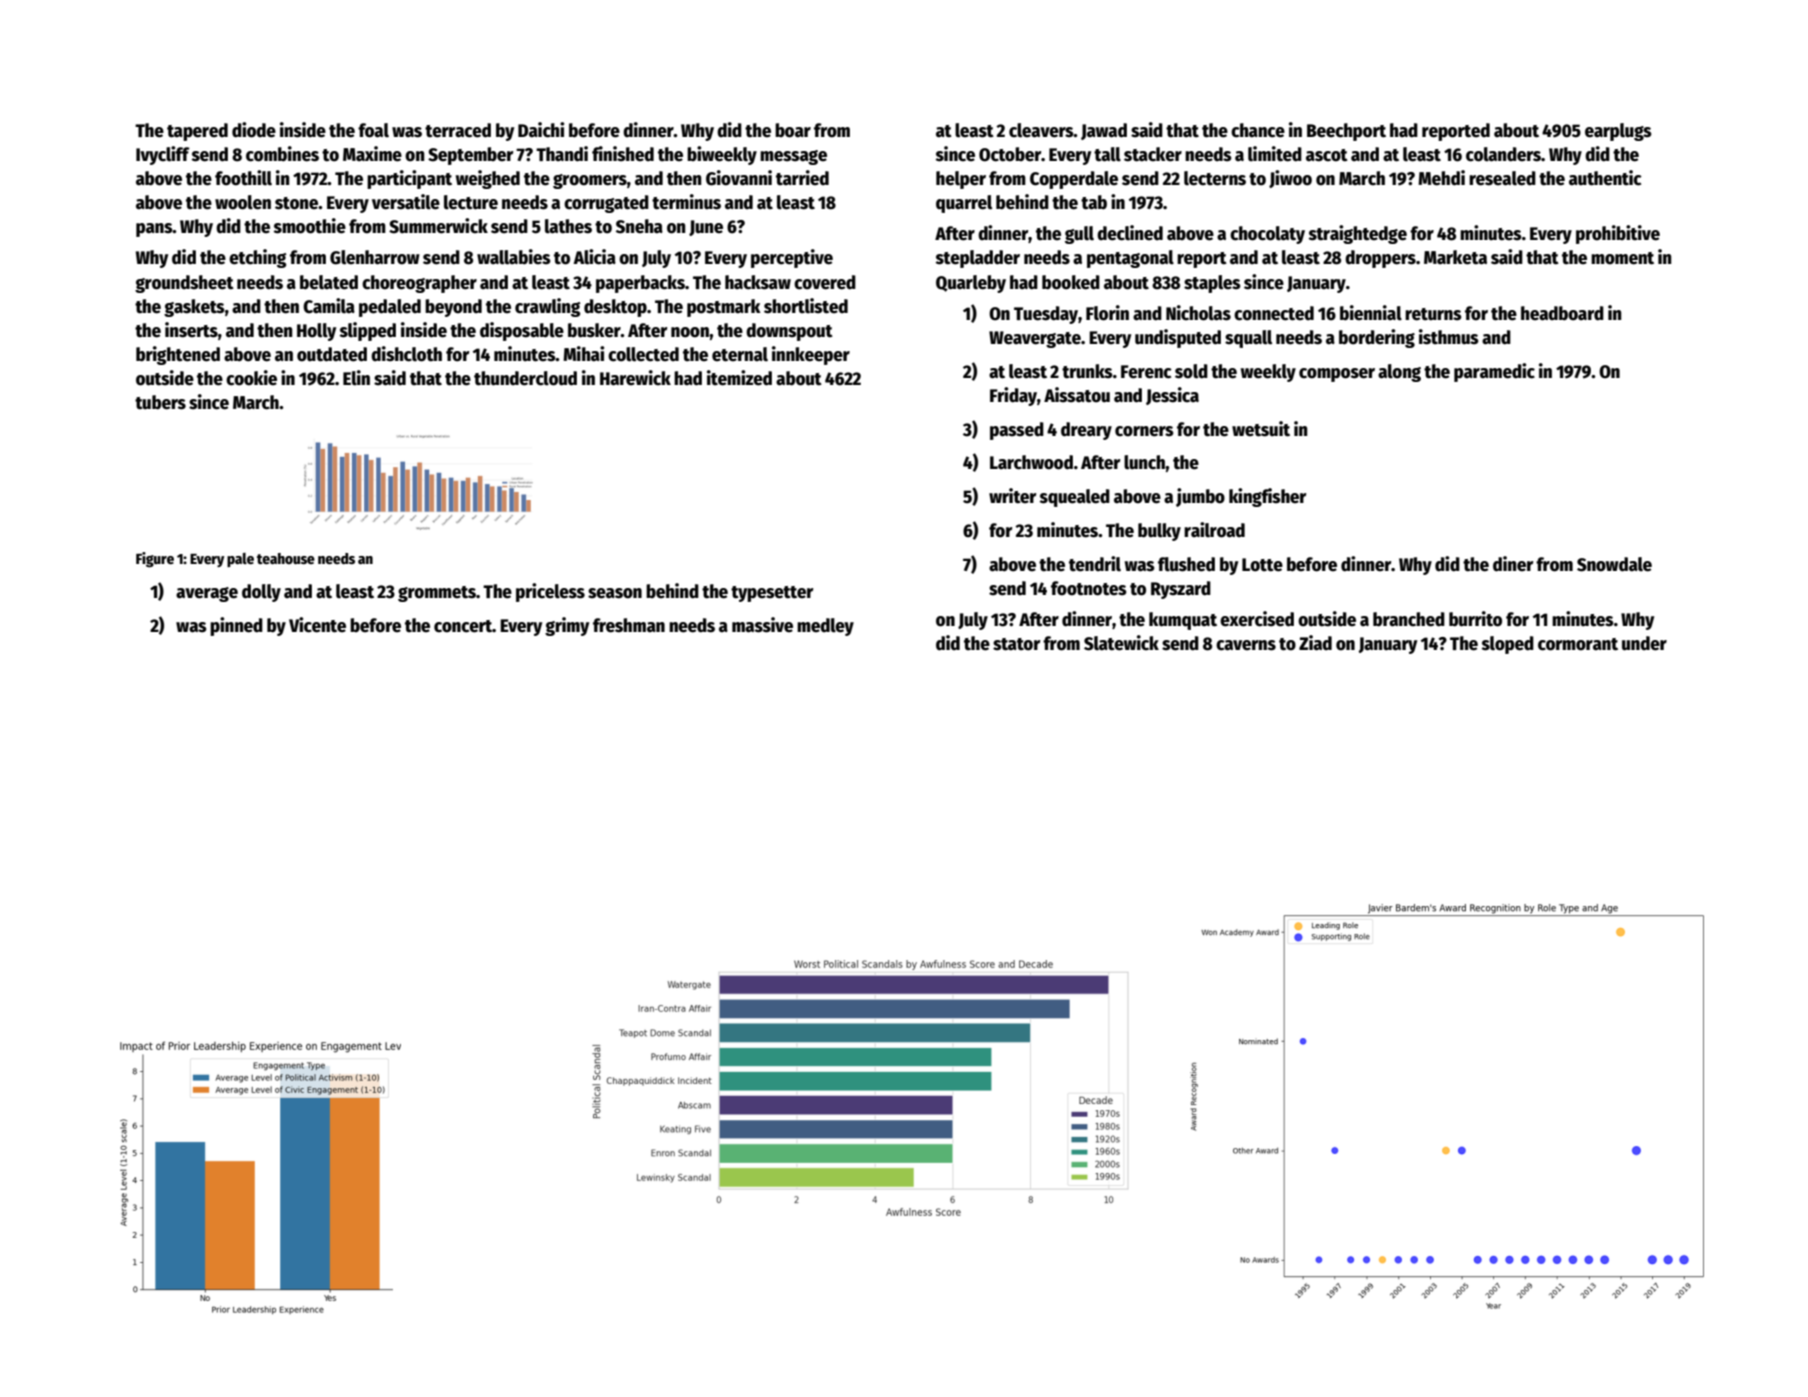  What do you see at coordinates (1358, 234) in the screenshot?
I see `straightedge` at bounding box center [1358, 234].
